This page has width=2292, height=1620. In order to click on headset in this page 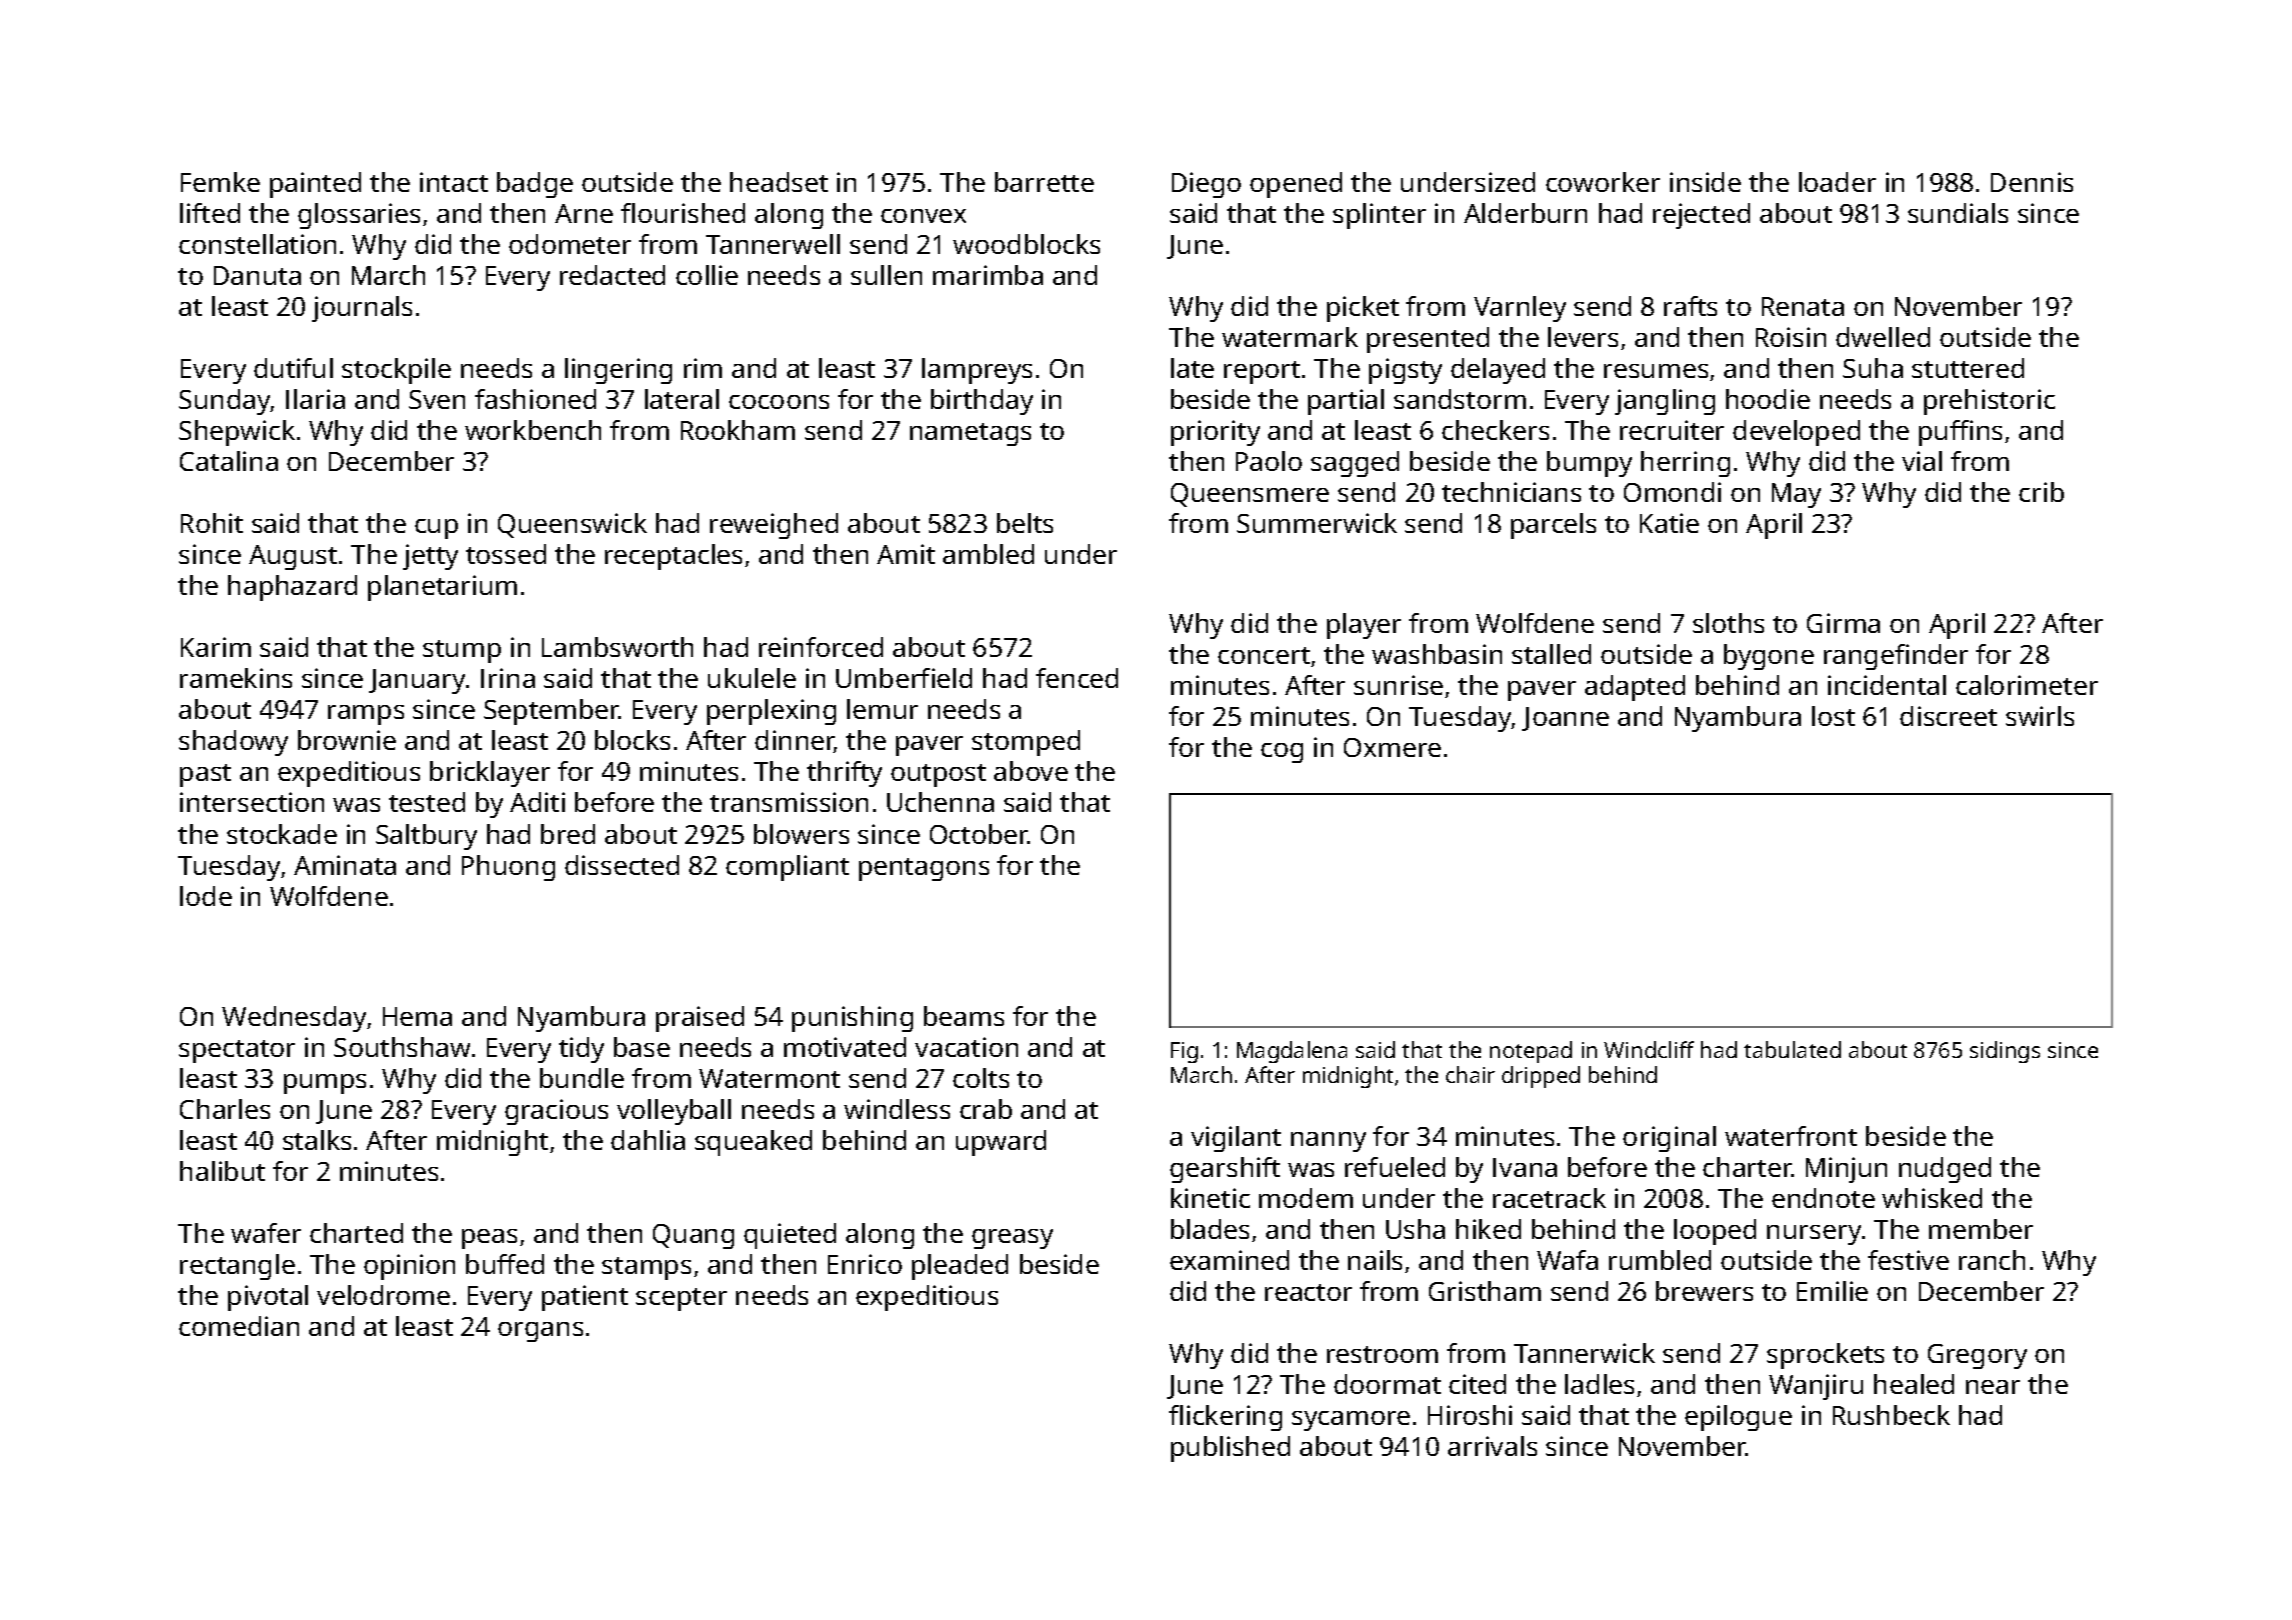, I will do `click(779, 182)`.
